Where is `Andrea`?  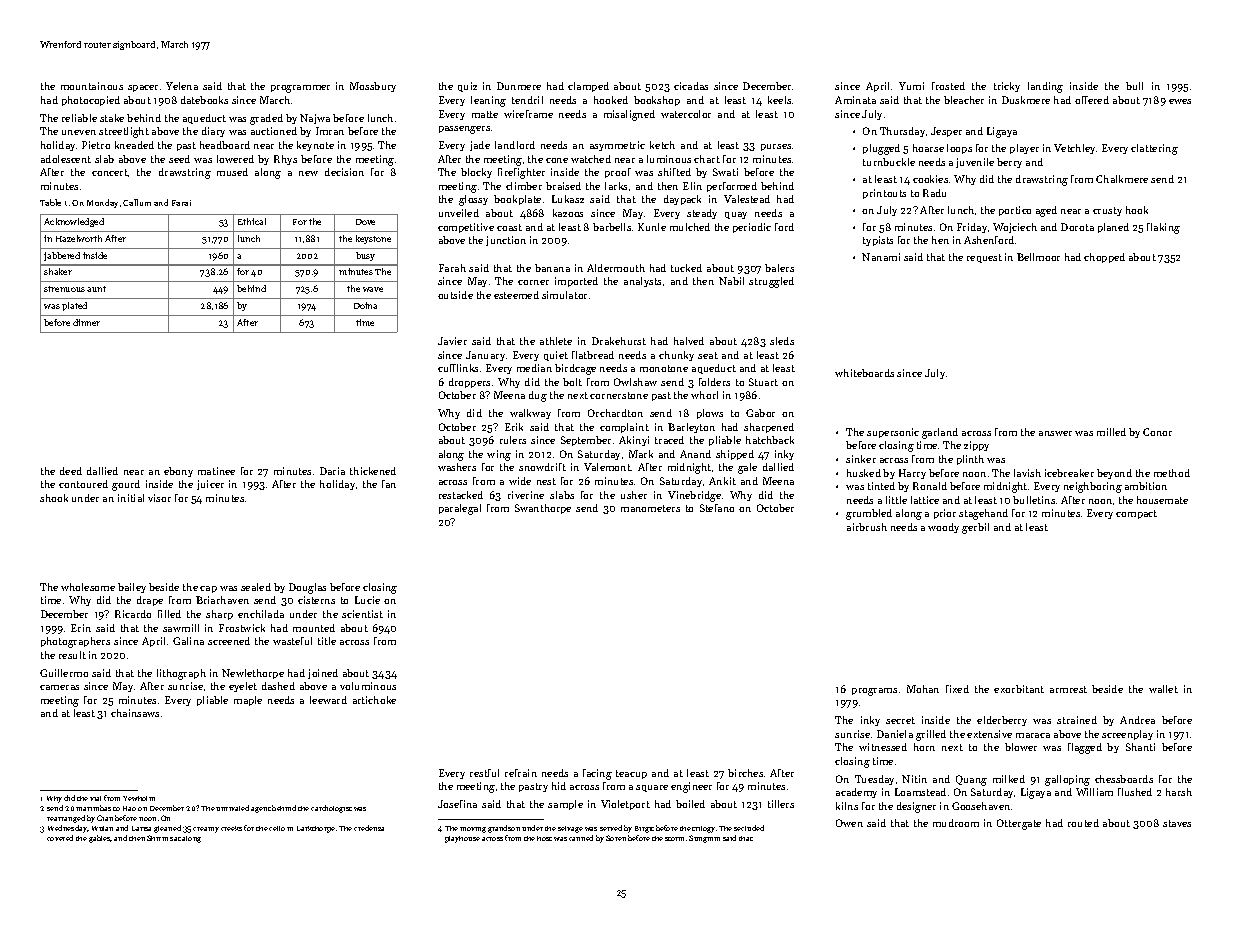
Andrea is located at coordinates (1137, 720).
